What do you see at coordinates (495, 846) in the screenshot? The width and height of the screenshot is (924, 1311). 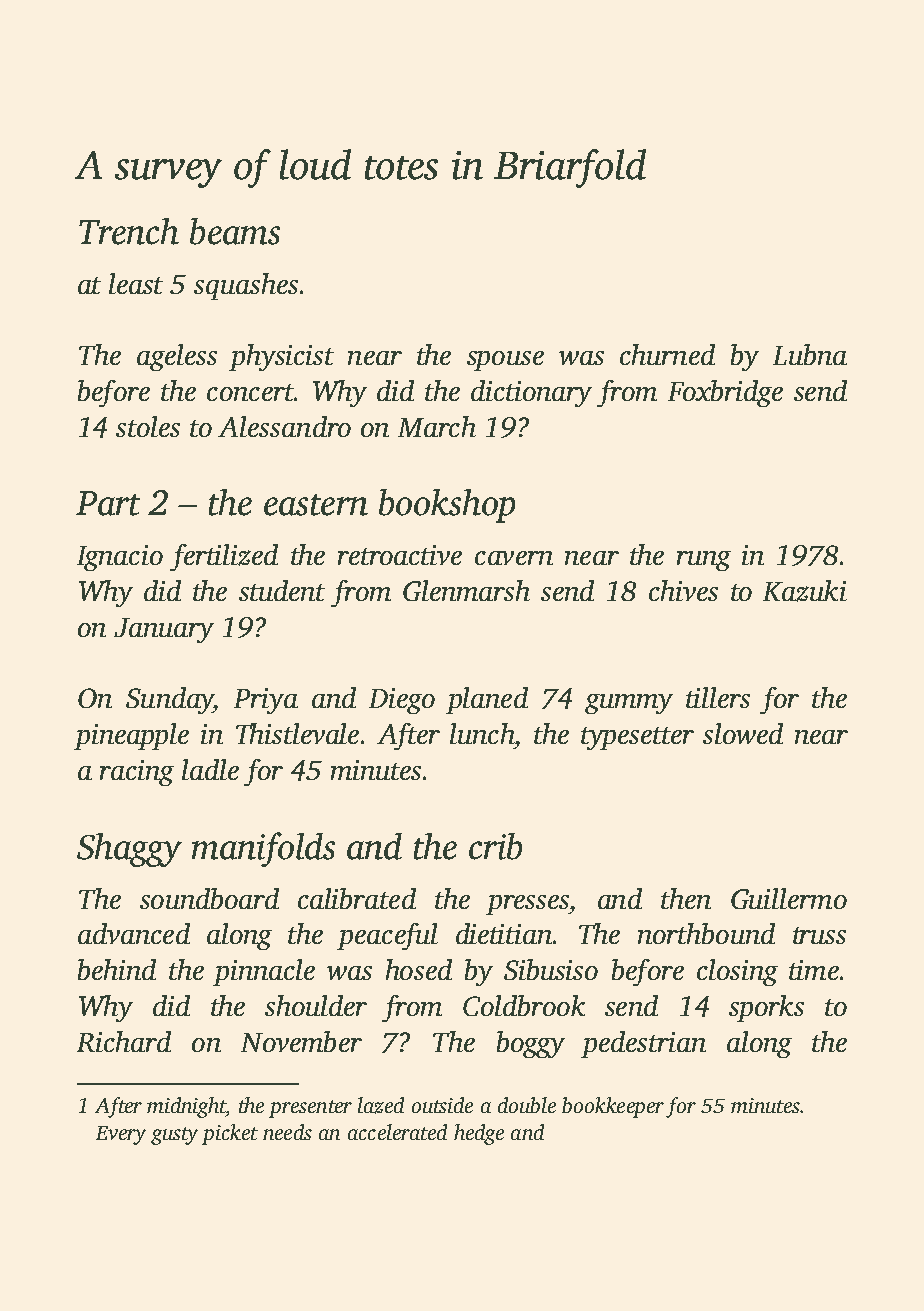 I see `crib` at bounding box center [495, 846].
